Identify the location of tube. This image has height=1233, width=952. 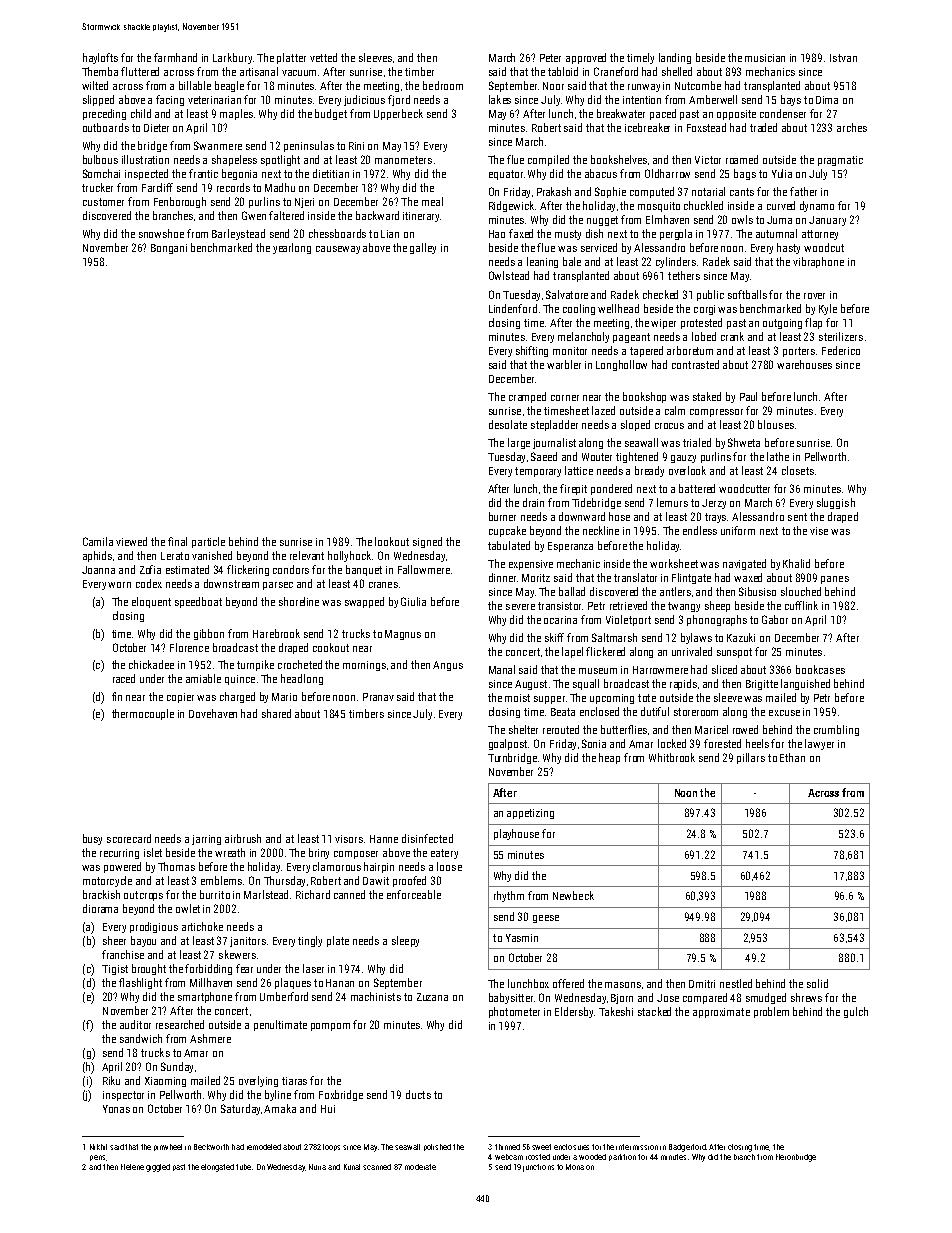
(243, 1167).
